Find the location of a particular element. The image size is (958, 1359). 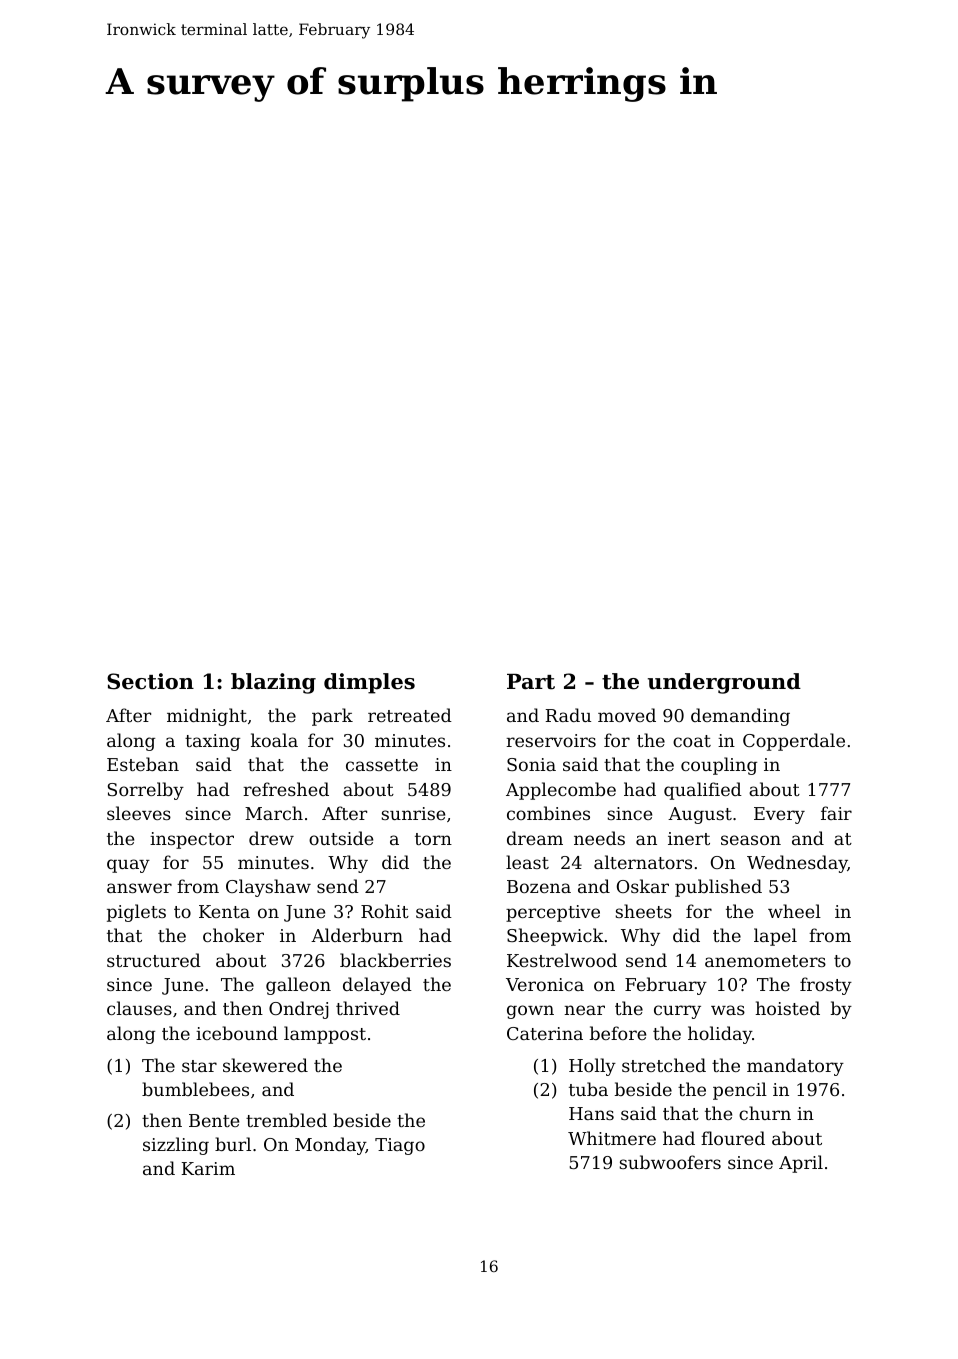

wheel is located at coordinates (794, 911).
